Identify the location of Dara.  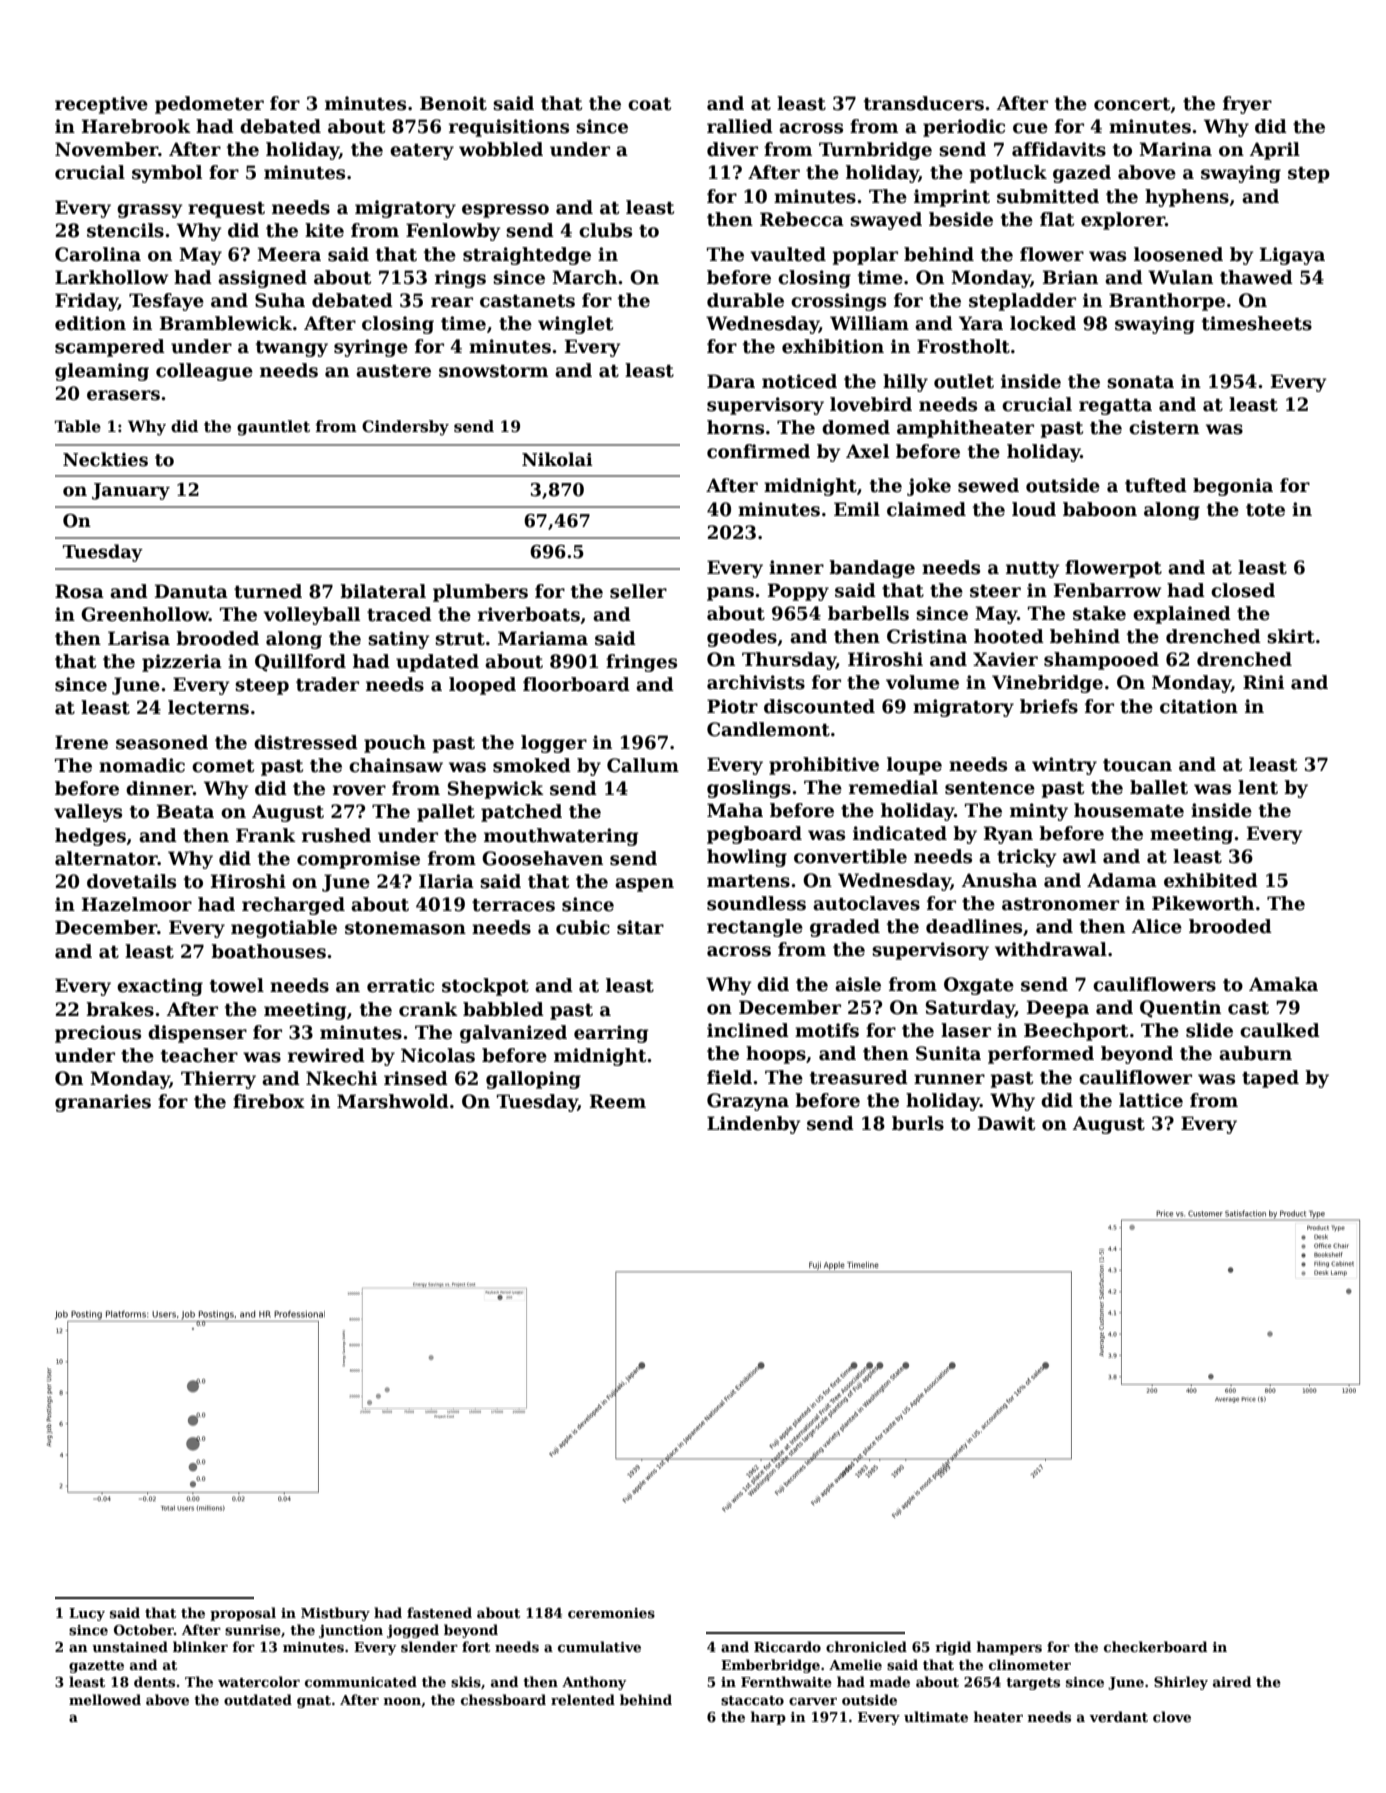
(731, 381).
